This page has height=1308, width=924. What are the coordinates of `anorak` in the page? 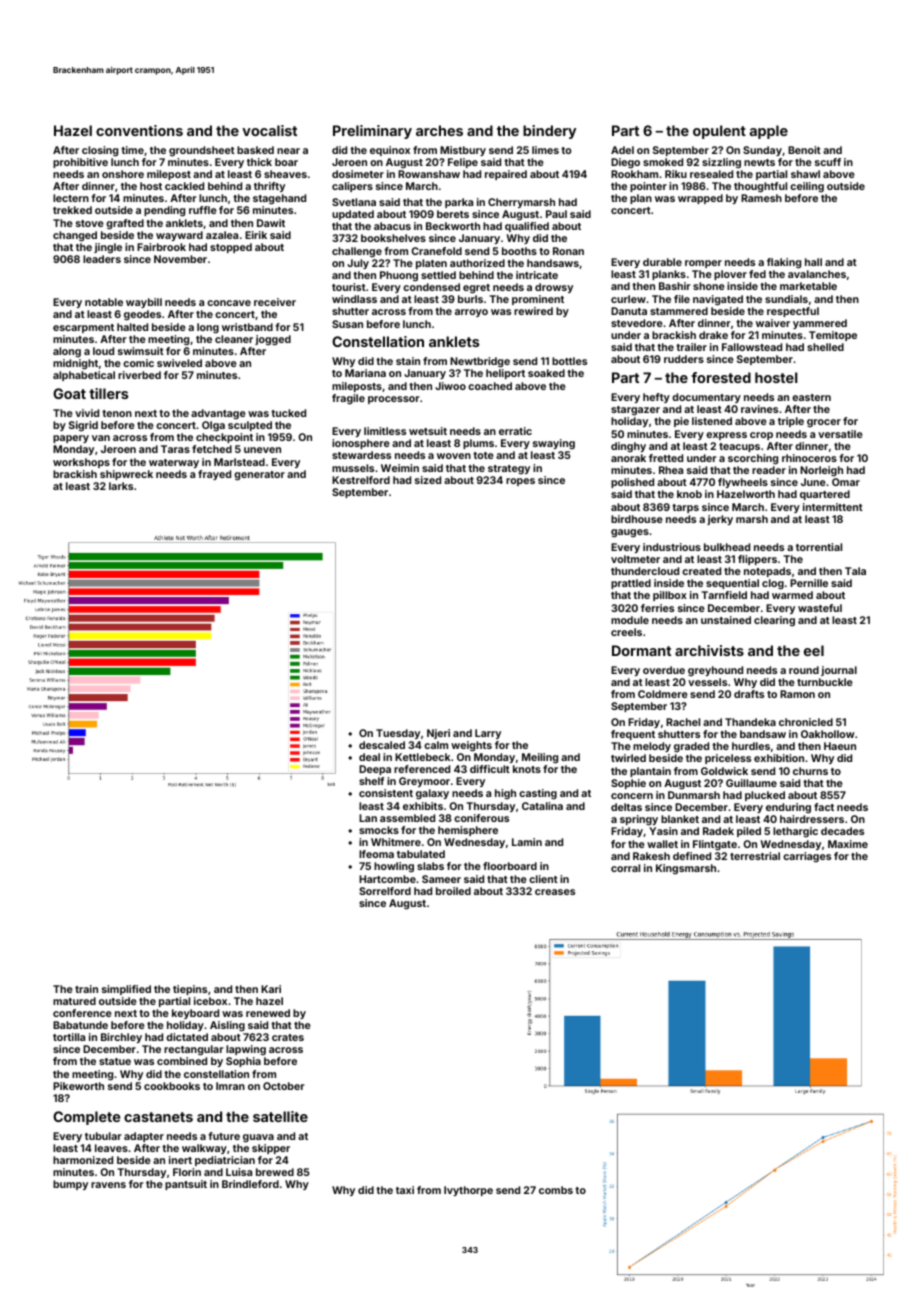 It's located at (628, 458).
